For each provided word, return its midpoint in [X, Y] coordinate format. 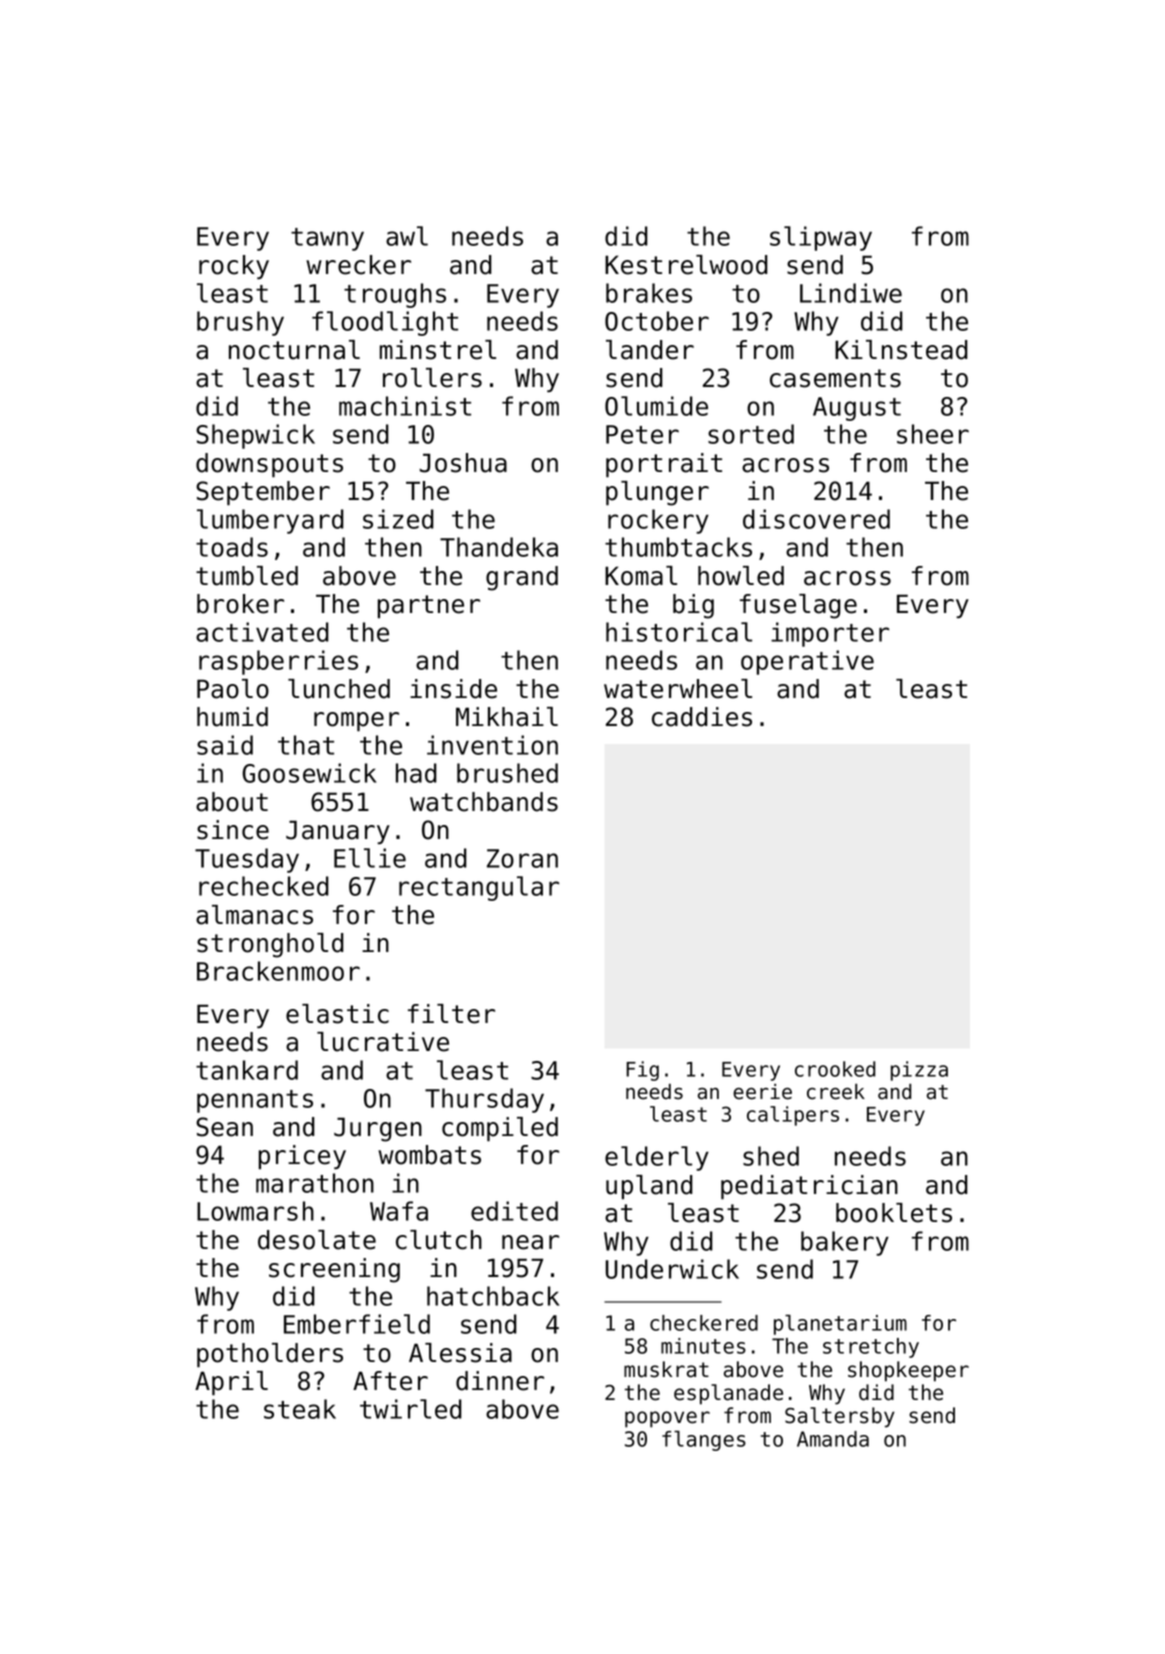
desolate [317, 1240]
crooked [835, 1069]
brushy [240, 323]
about [232, 802]
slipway [821, 238]
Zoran [522, 858]
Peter [642, 434]
